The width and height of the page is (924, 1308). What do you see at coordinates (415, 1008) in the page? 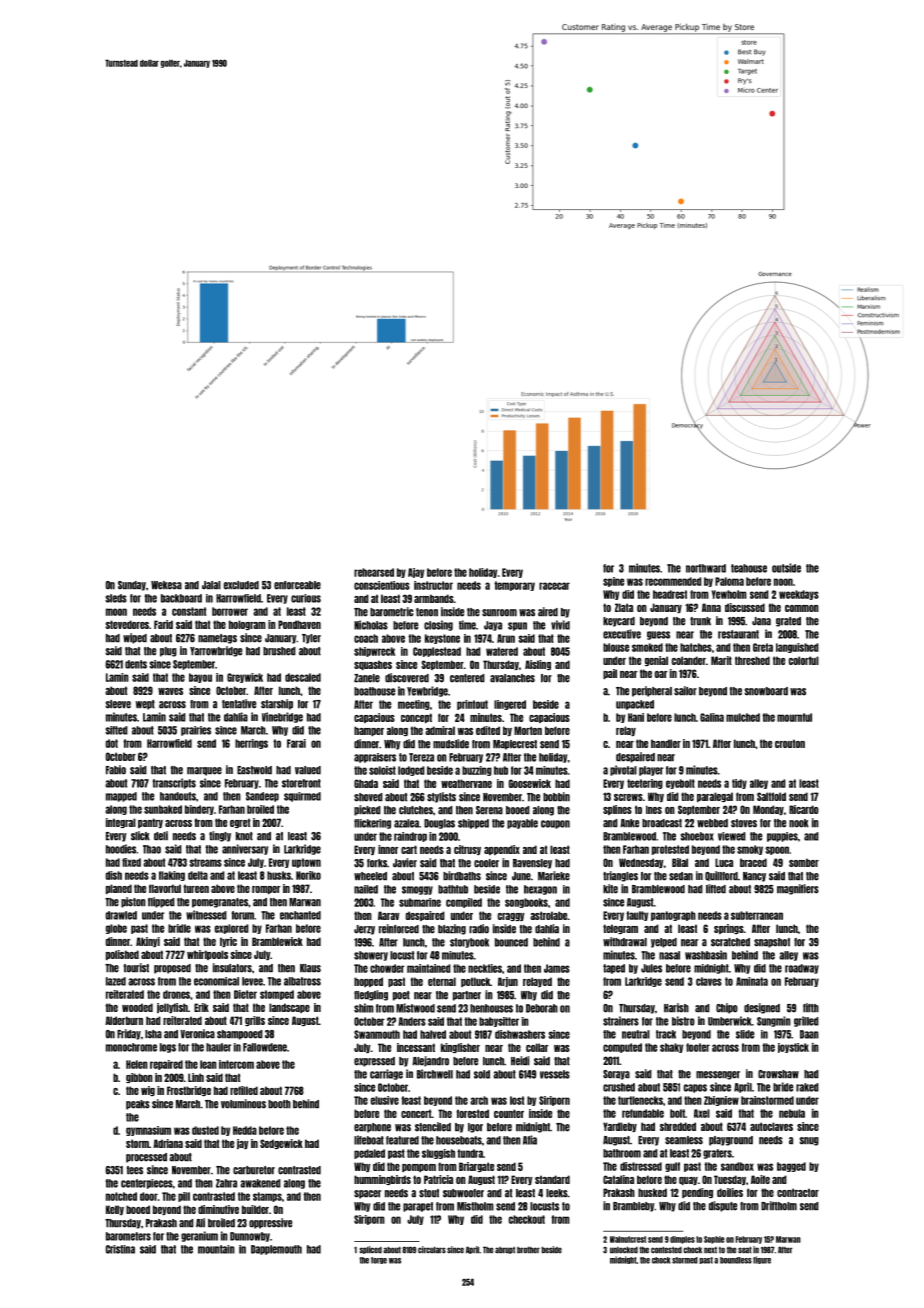
I see `Mistwood` at bounding box center [415, 1008].
